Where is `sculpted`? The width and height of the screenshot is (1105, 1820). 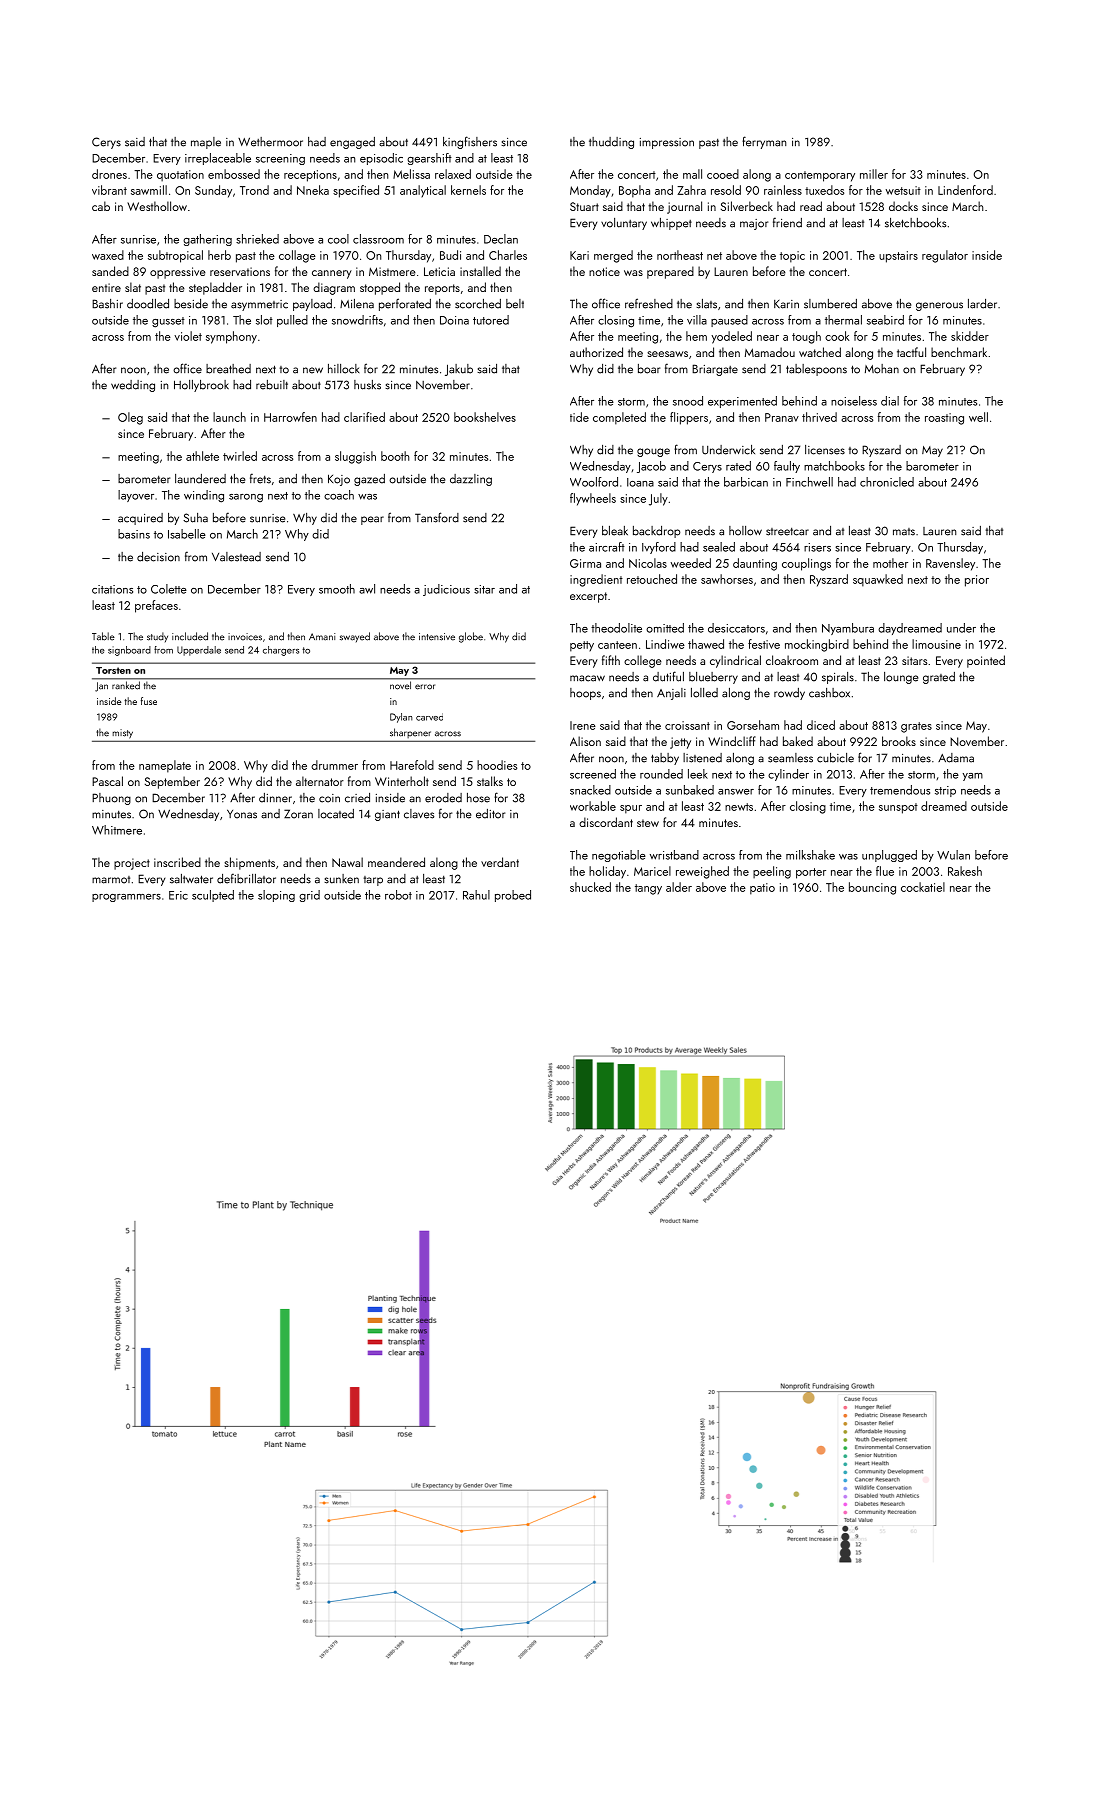 sculpted is located at coordinates (213, 896).
